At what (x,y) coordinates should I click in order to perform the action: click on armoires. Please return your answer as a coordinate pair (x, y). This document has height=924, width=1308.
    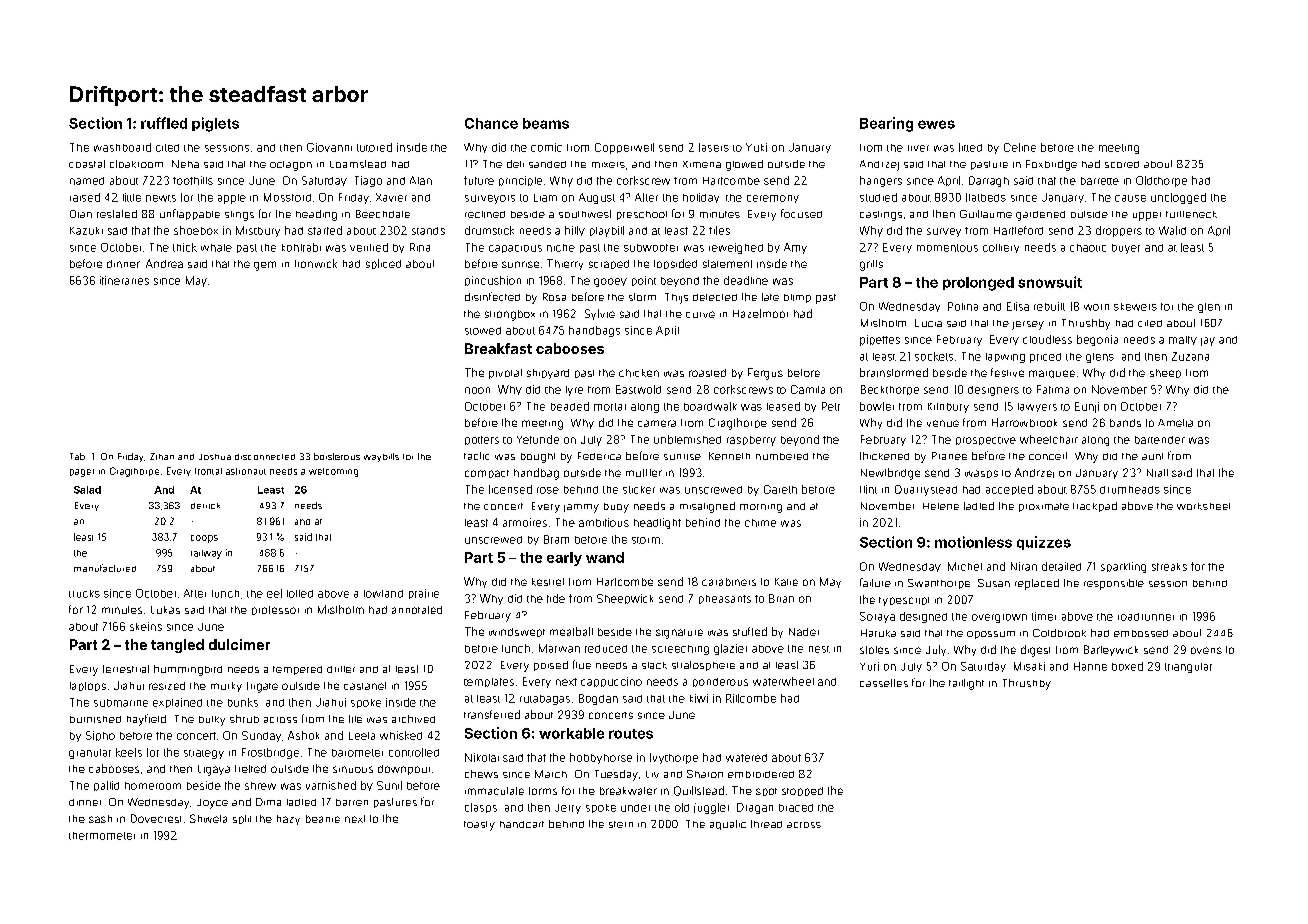
    Looking at the image, I should click on (525, 522).
